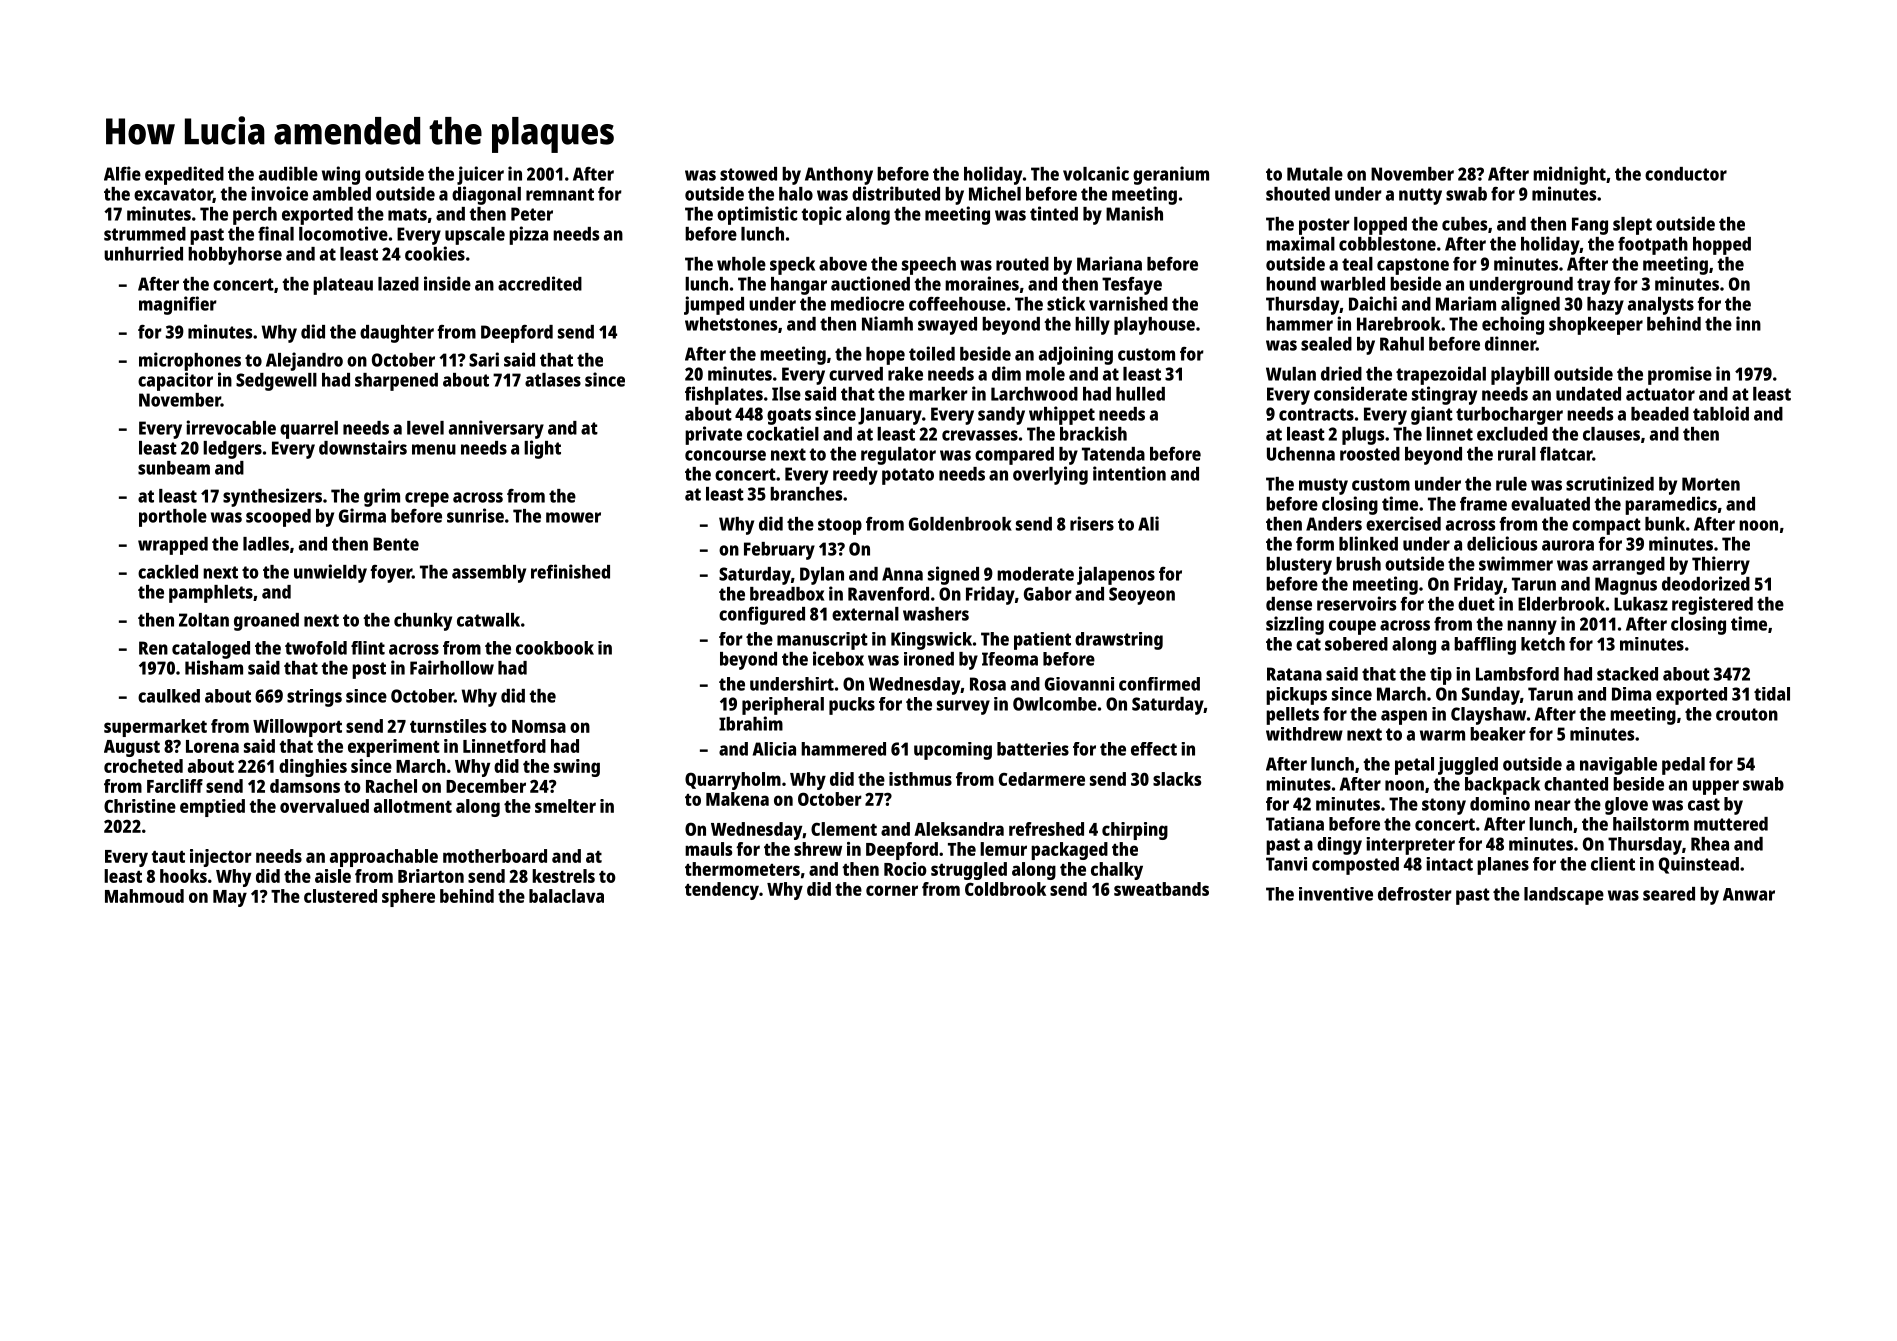  Describe the element at coordinates (1686, 174) in the page. I see `conductor` at that location.
